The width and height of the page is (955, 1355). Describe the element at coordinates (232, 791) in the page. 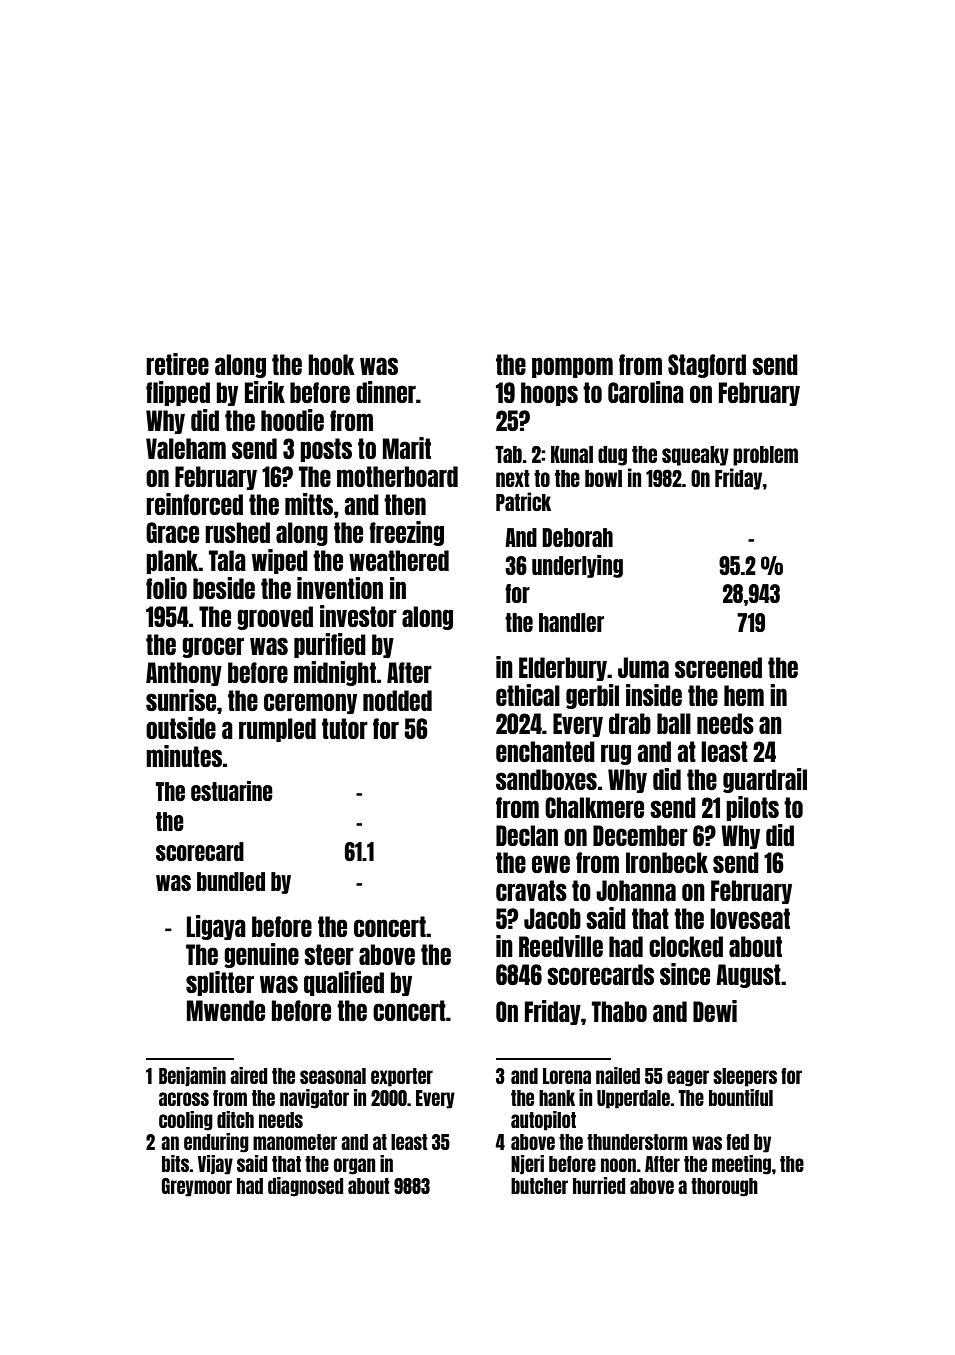

I see `estuarine` at that location.
